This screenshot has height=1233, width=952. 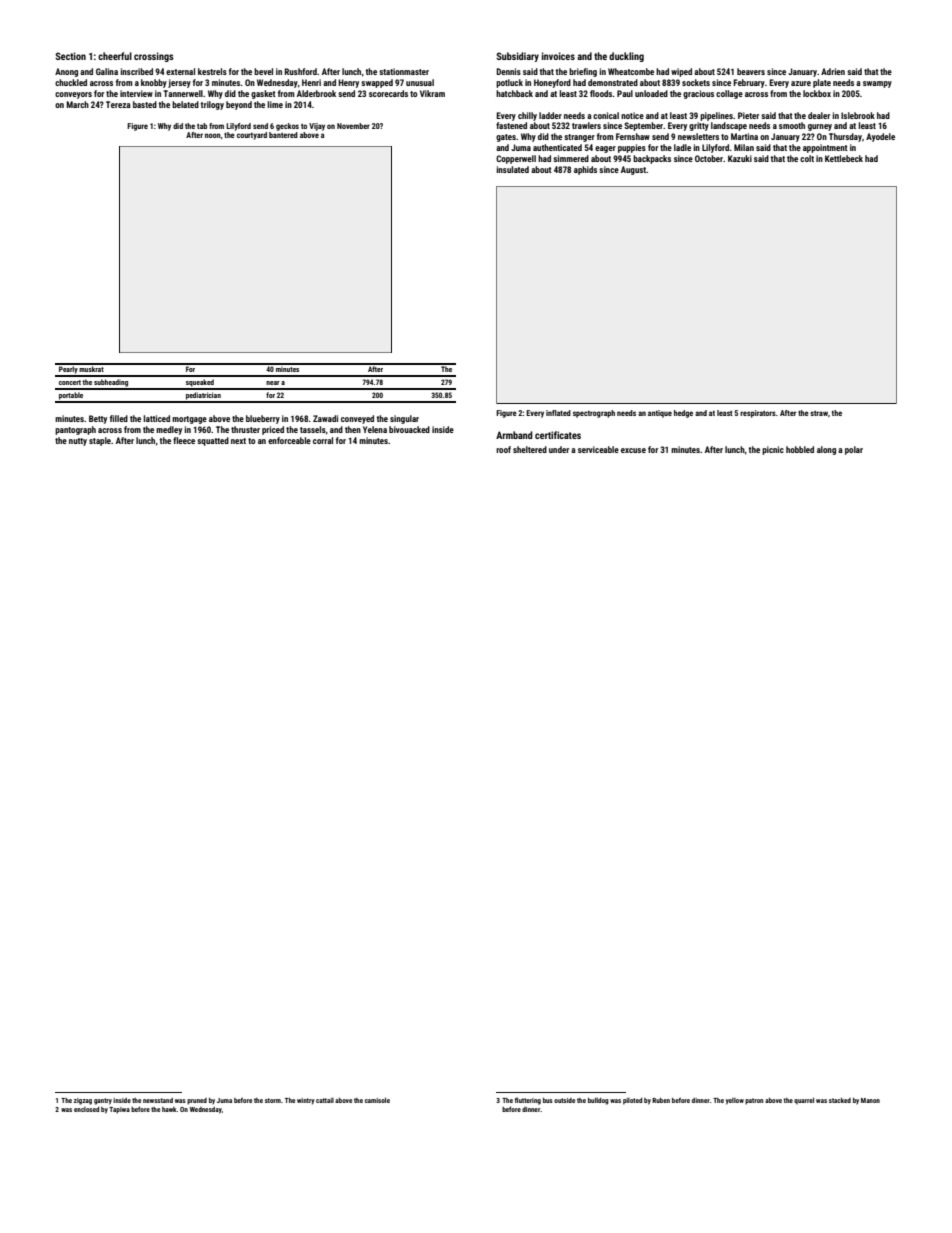 What do you see at coordinates (503, 449) in the screenshot?
I see `roof` at bounding box center [503, 449].
